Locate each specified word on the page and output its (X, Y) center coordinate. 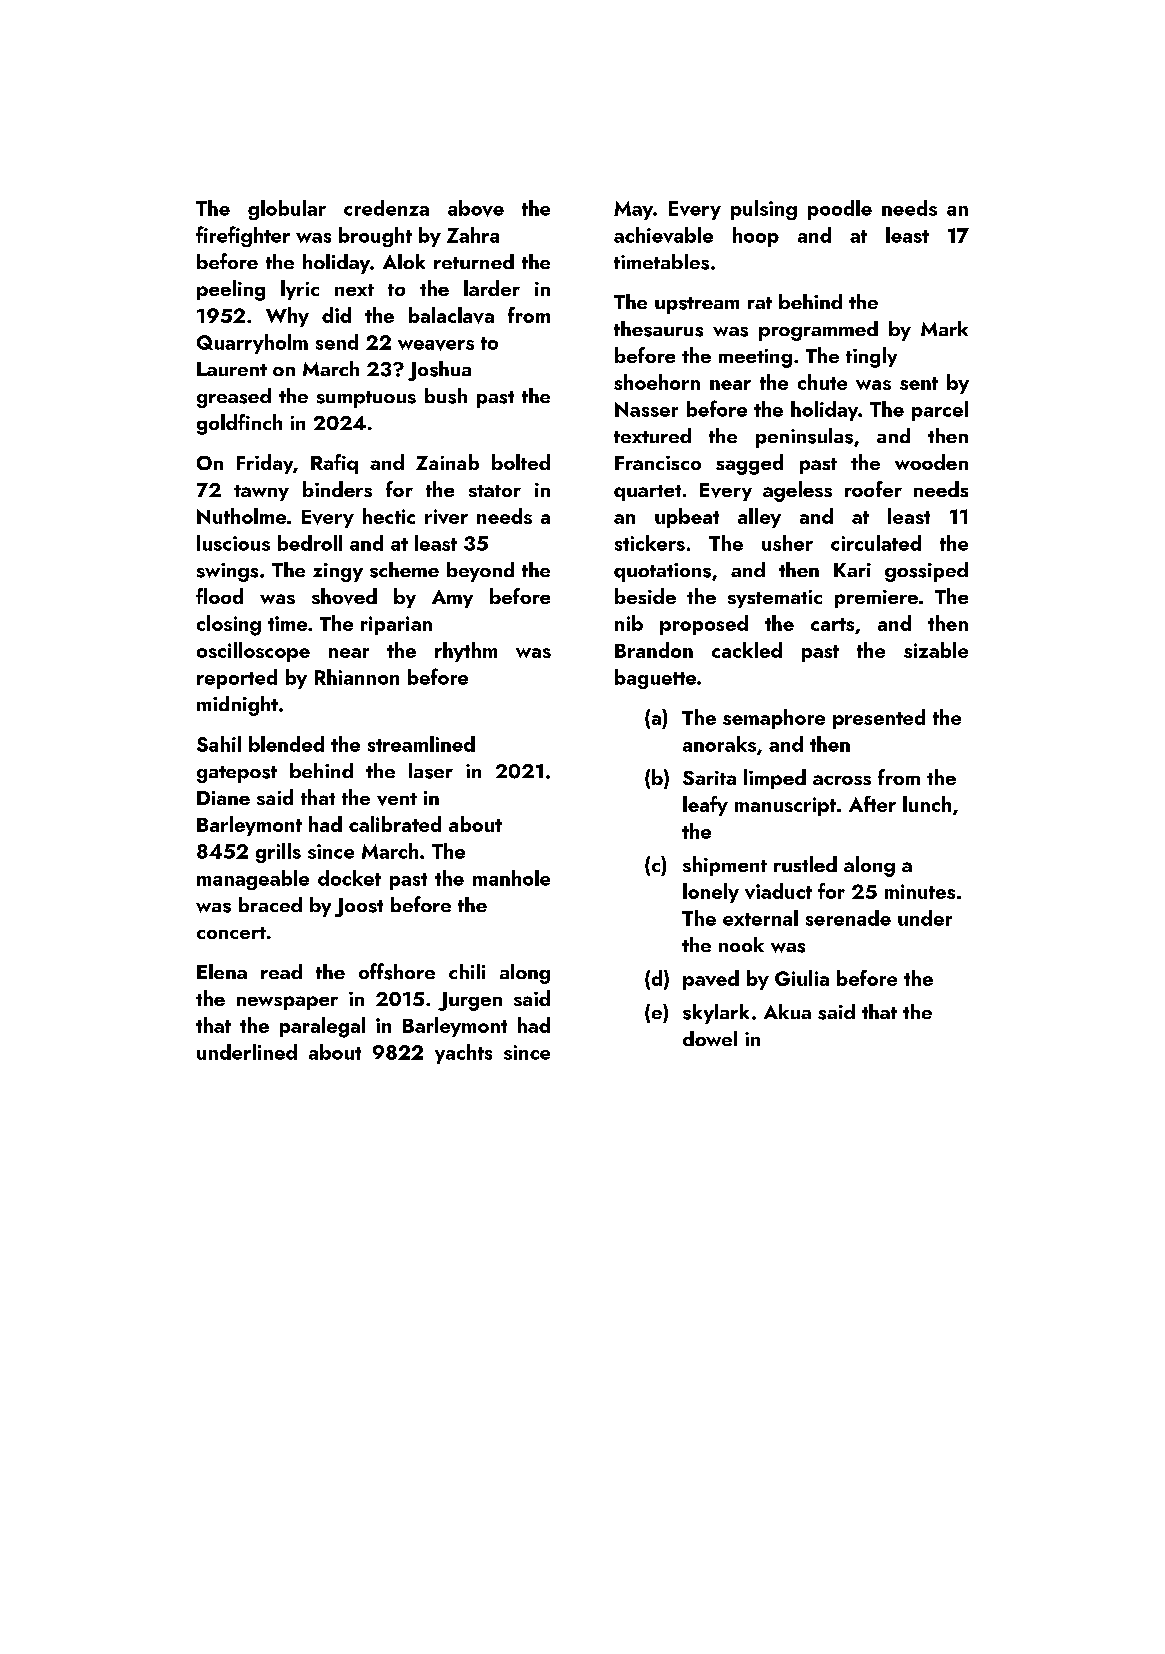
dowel (710, 1038)
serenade (848, 918)
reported (237, 679)
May (633, 210)
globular (287, 210)
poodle (840, 210)
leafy (705, 806)
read (281, 971)
